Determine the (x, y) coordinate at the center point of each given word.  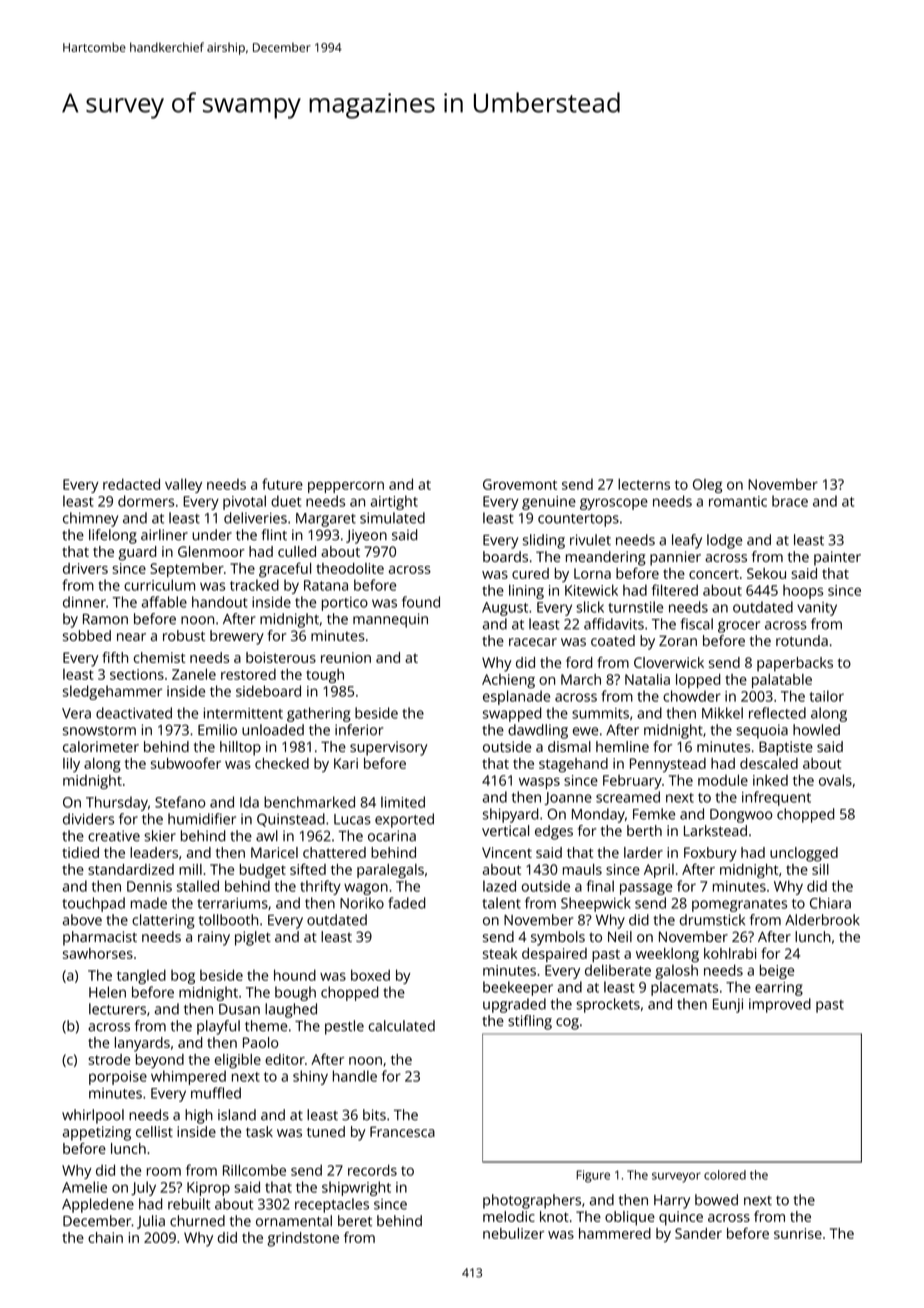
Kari (346, 763)
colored (725, 1175)
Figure (593, 1176)
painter (837, 558)
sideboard (268, 691)
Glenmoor (211, 551)
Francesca (402, 1131)
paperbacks (795, 664)
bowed (716, 1200)
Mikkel (722, 713)
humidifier (202, 819)
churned (197, 1221)
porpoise (118, 1078)
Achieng (508, 681)
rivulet (590, 540)
